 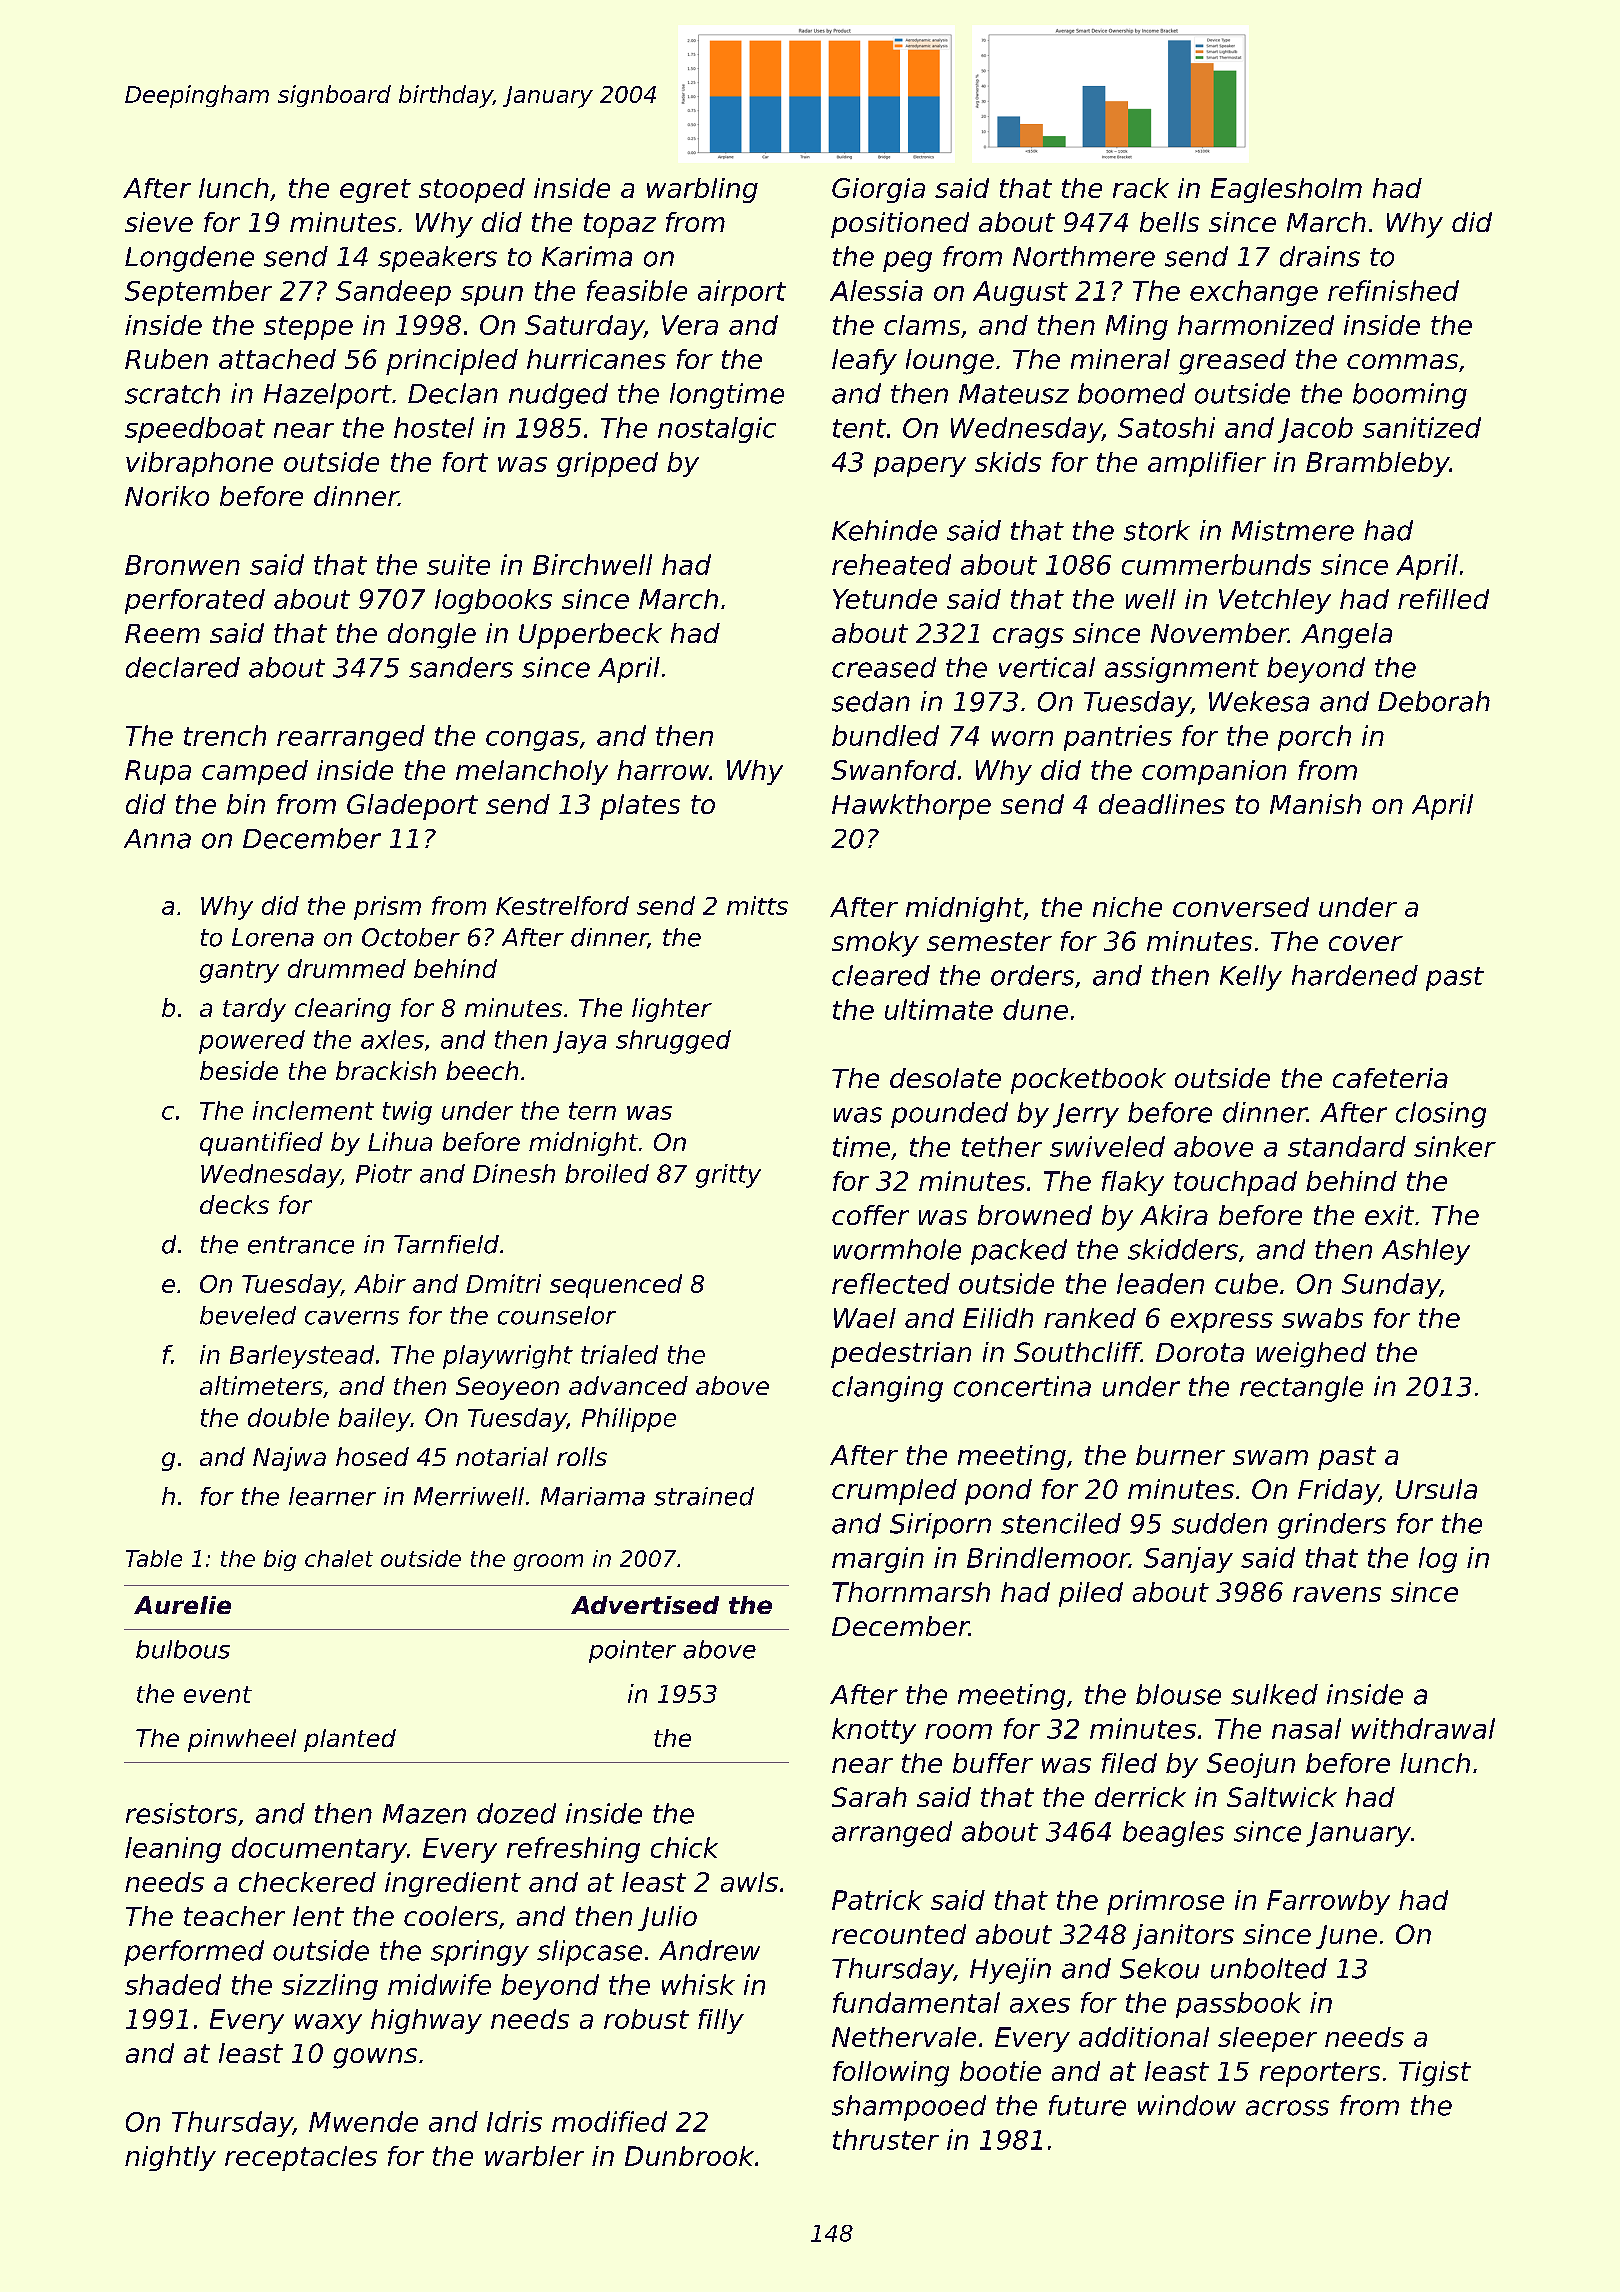 I want to click on warbling, so click(x=702, y=190).
